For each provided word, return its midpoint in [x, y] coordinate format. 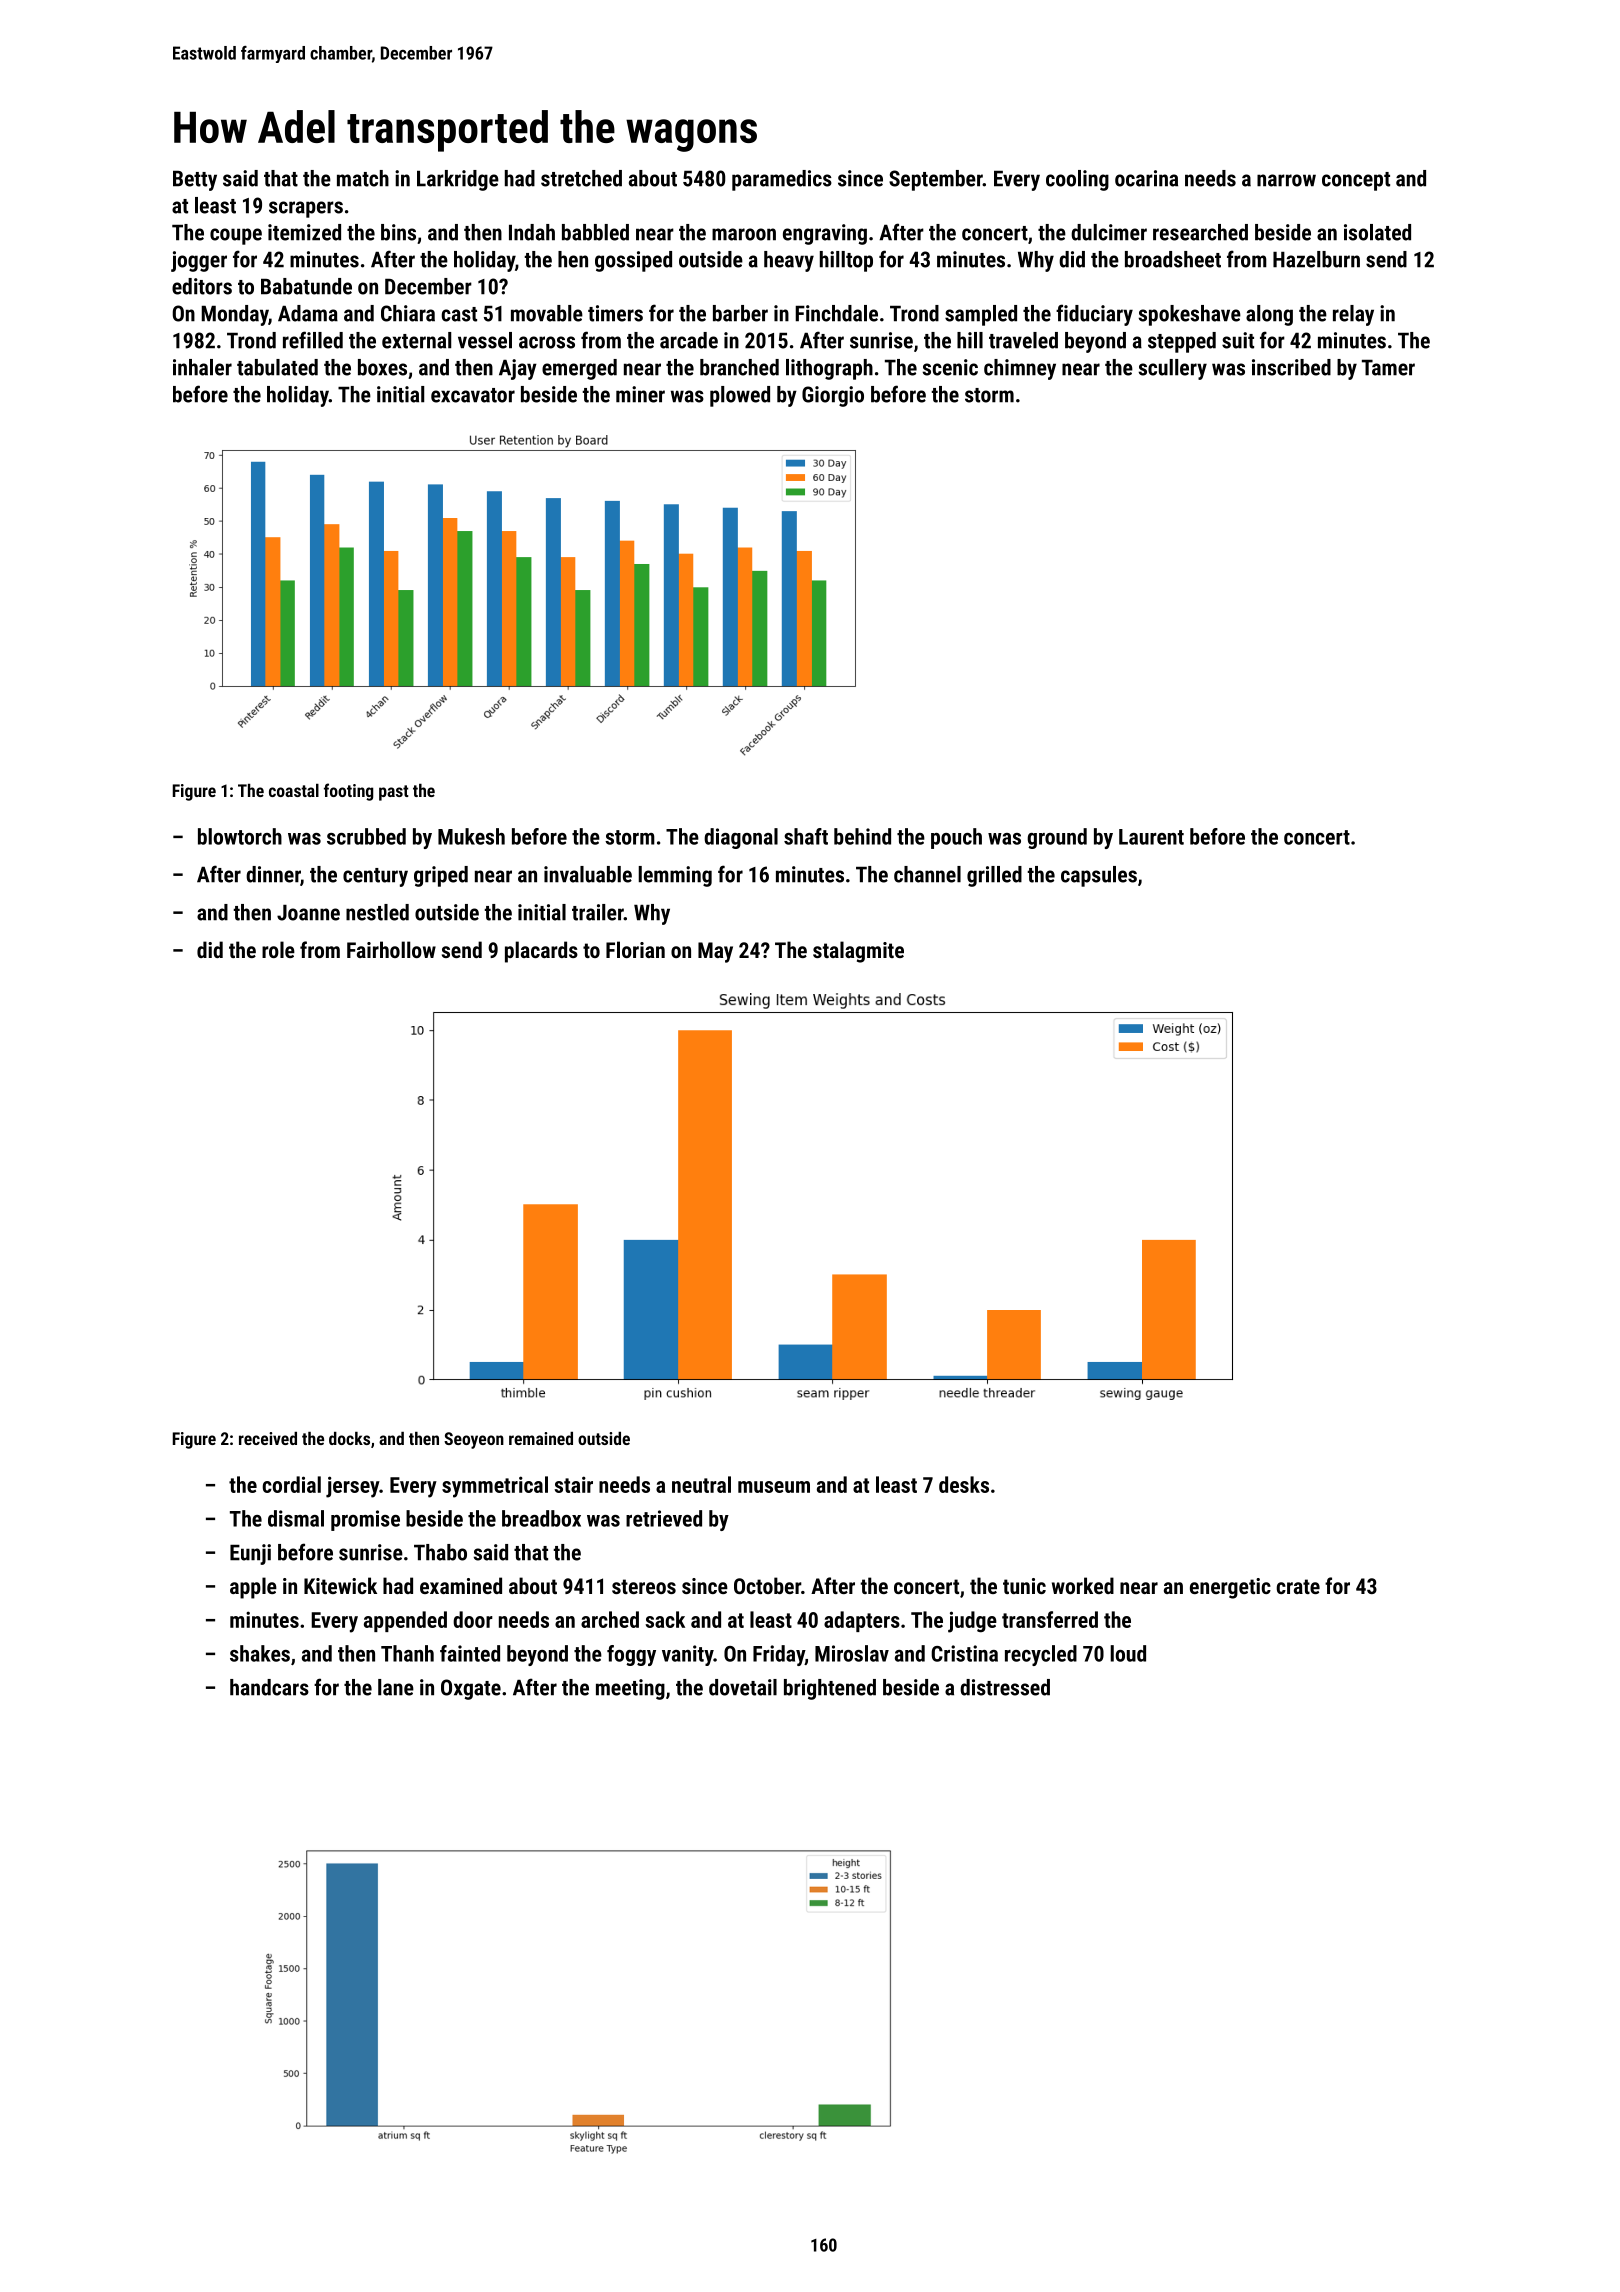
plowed [740, 396]
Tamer [1388, 367]
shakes [260, 1653]
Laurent [1151, 837]
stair [573, 1484]
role [278, 949]
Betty [195, 181]
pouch [956, 838]
